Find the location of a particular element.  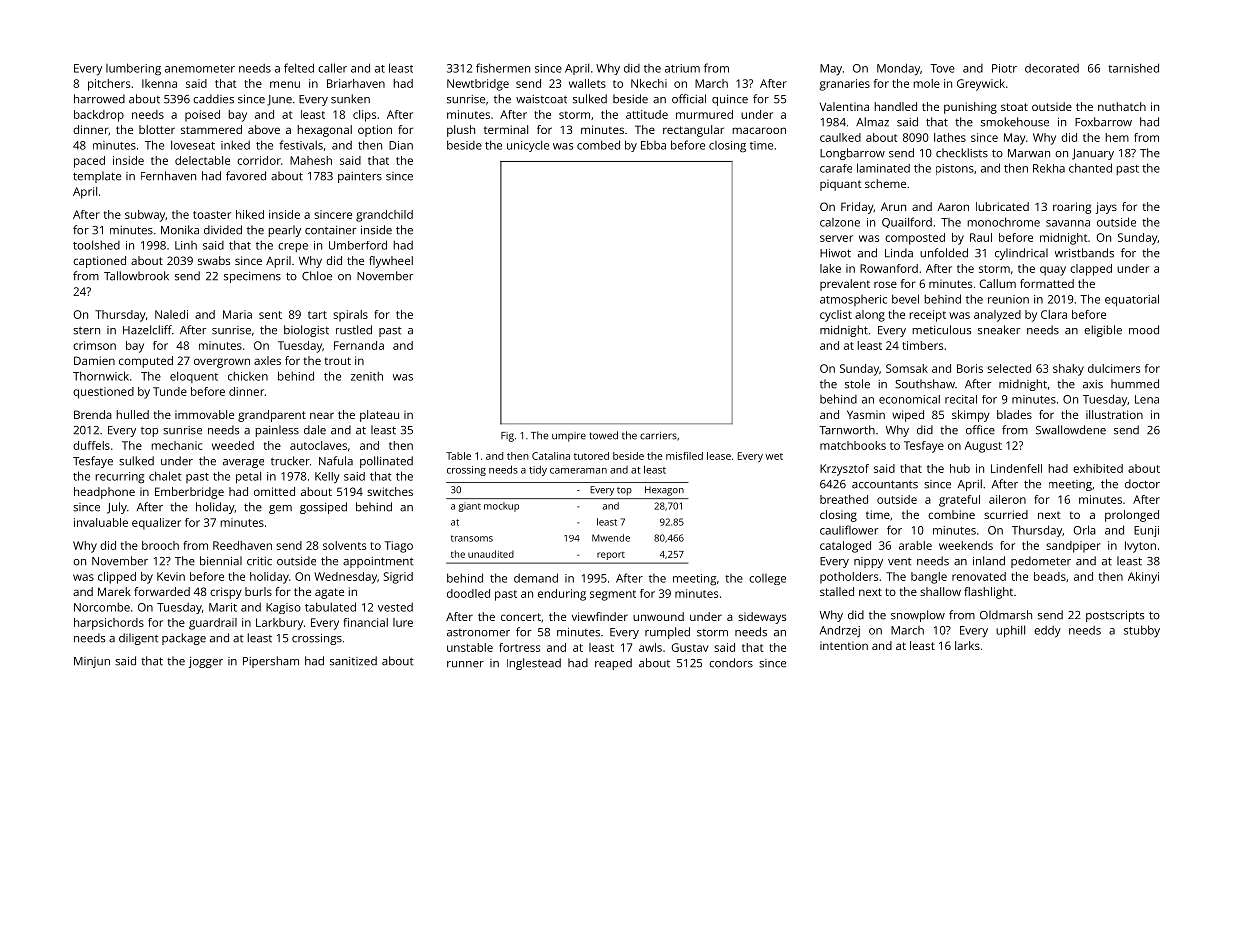

flywheel is located at coordinates (391, 262).
